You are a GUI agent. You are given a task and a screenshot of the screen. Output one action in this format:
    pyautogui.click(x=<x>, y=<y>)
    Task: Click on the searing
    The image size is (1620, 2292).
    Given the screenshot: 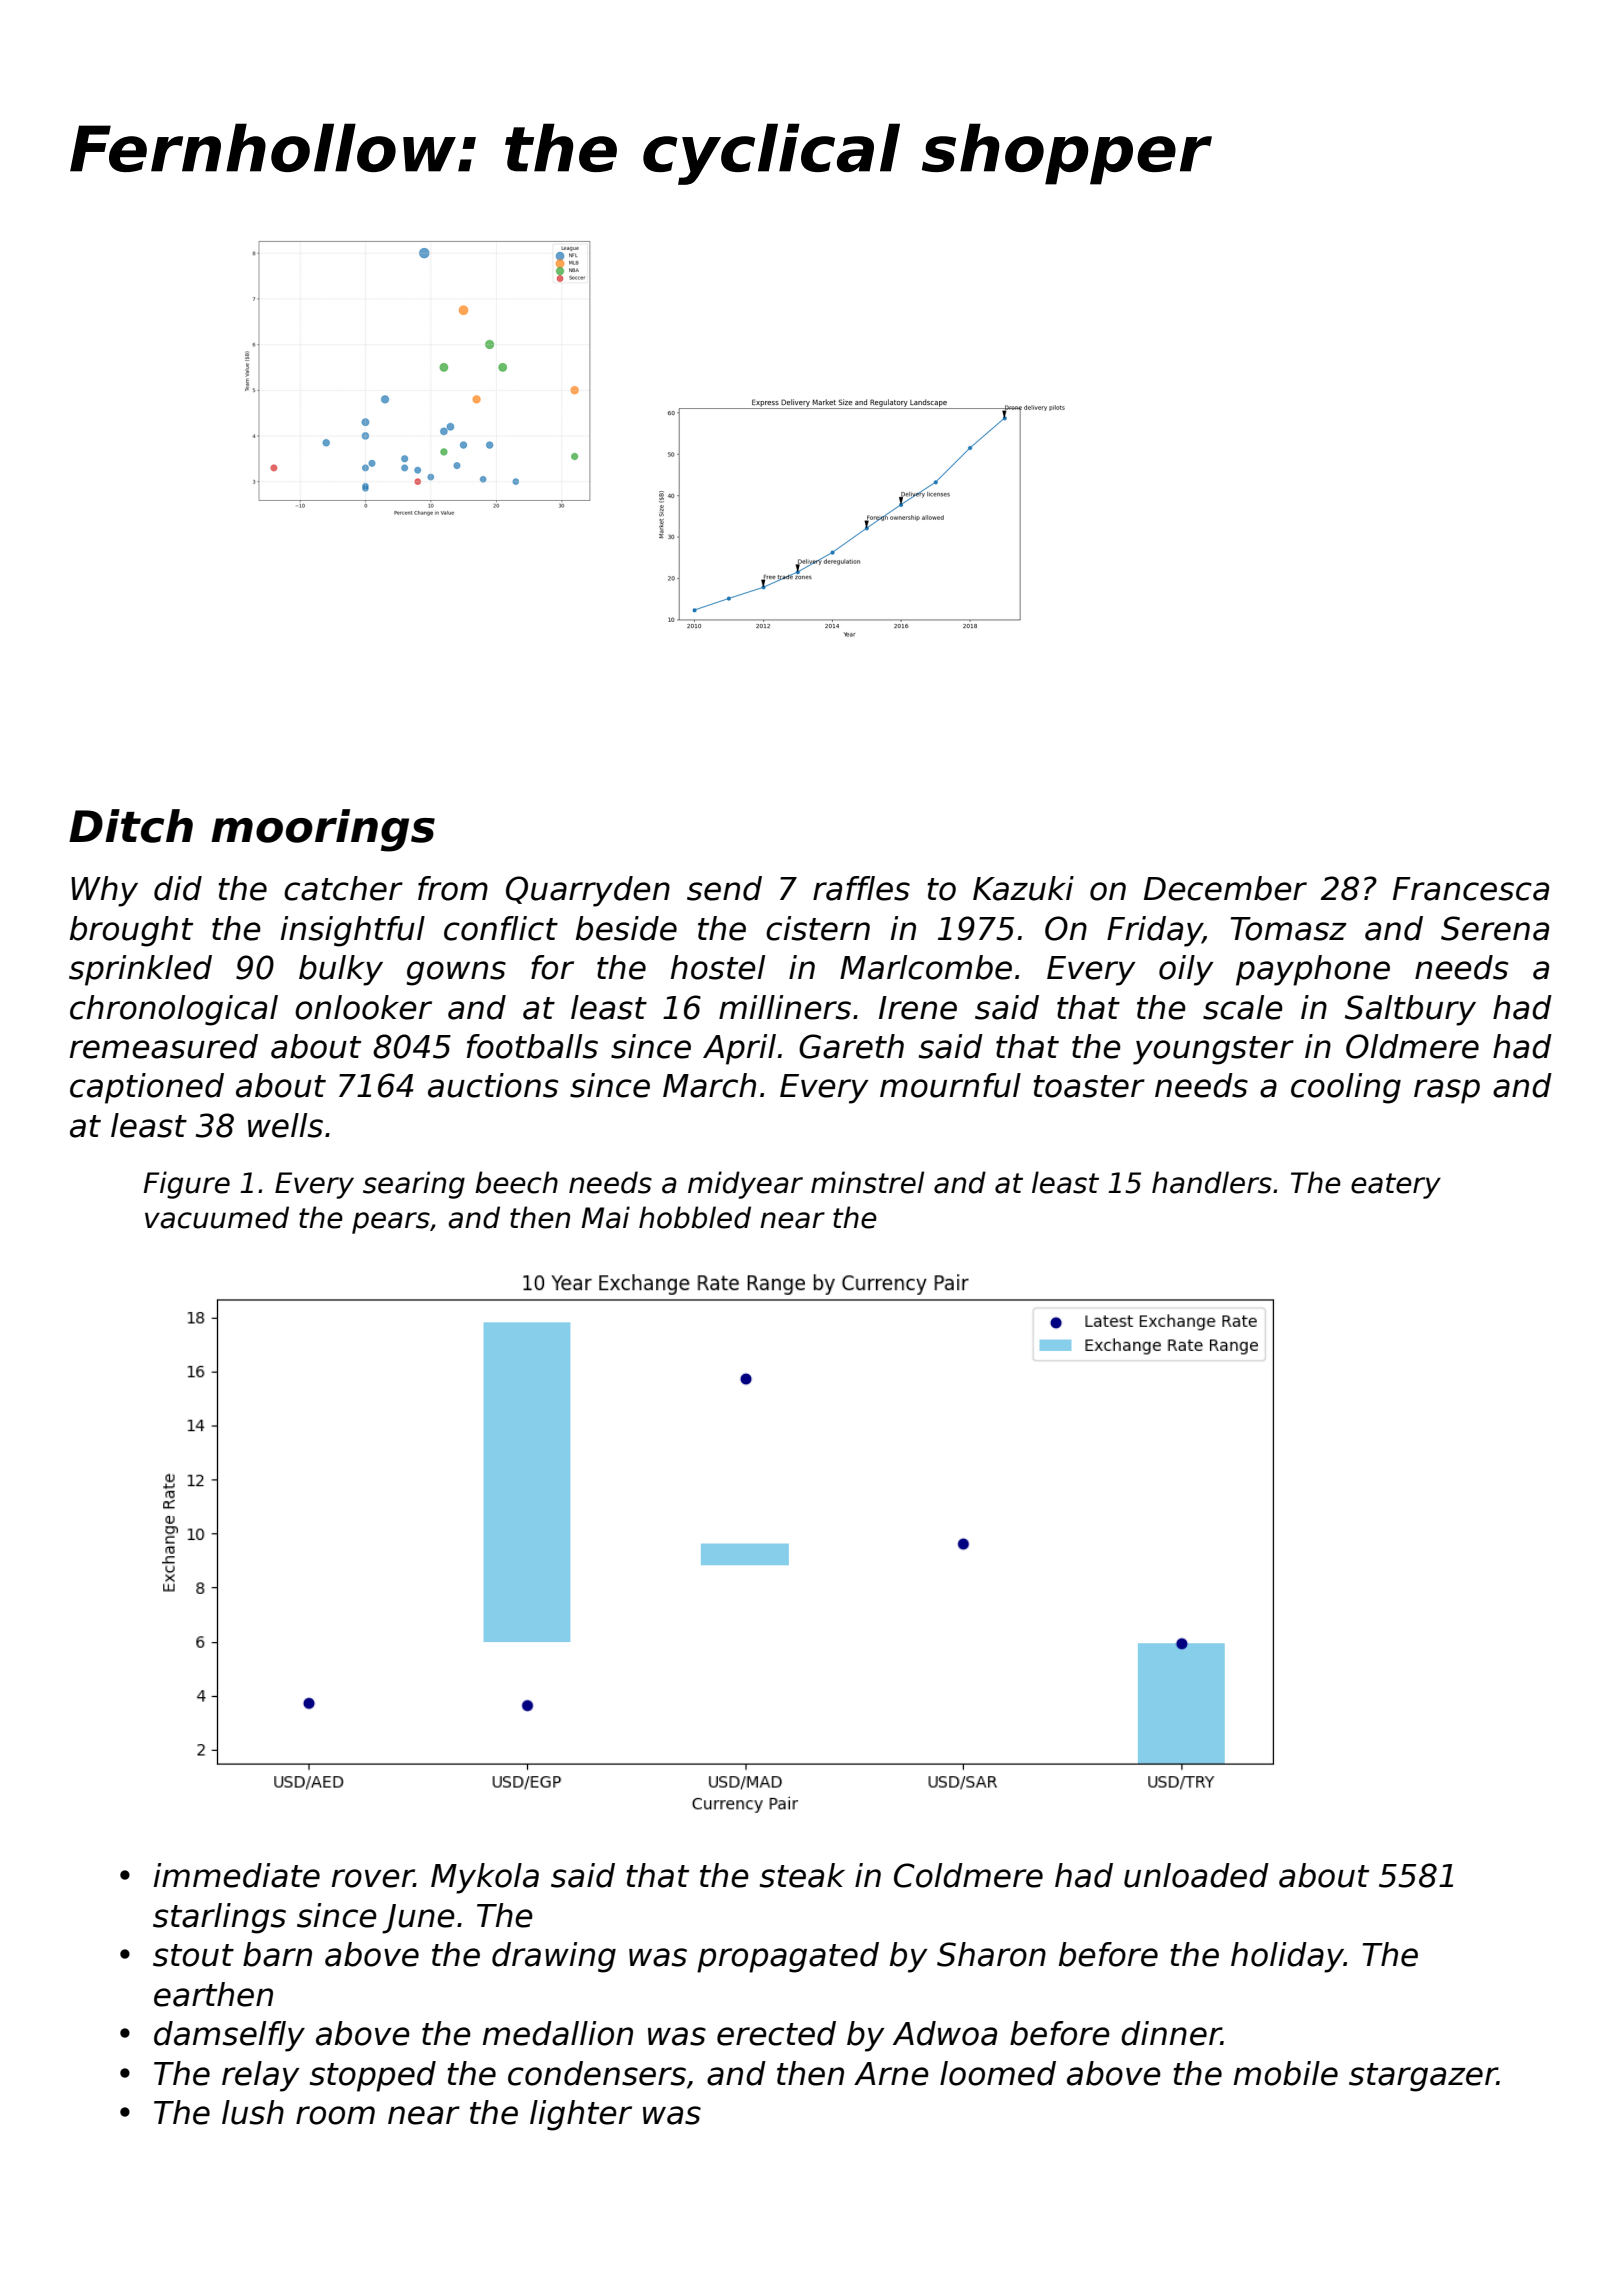 What is the action you would take?
    pyautogui.click(x=414, y=1185)
